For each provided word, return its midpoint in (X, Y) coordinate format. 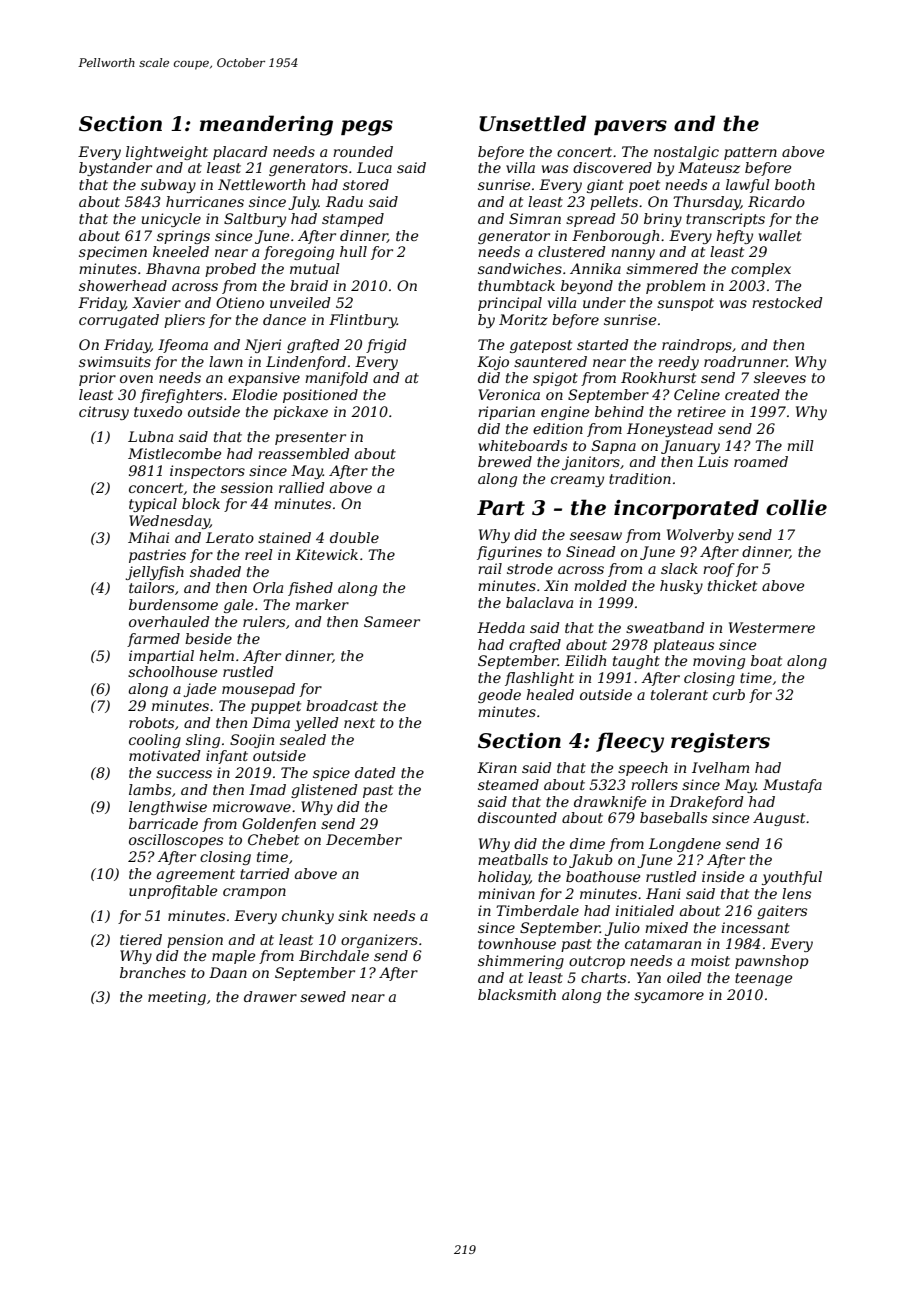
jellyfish (154, 573)
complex (761, 270)
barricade (163, 823)
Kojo (493, 363)
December (364, 839)
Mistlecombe (174, 453)
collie (796, 507)
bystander (115, 169)
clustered (571, 251)
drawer (270, 996)
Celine (697, 394)
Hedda (501, 627)
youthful (792, 878)
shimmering (521, 962)
